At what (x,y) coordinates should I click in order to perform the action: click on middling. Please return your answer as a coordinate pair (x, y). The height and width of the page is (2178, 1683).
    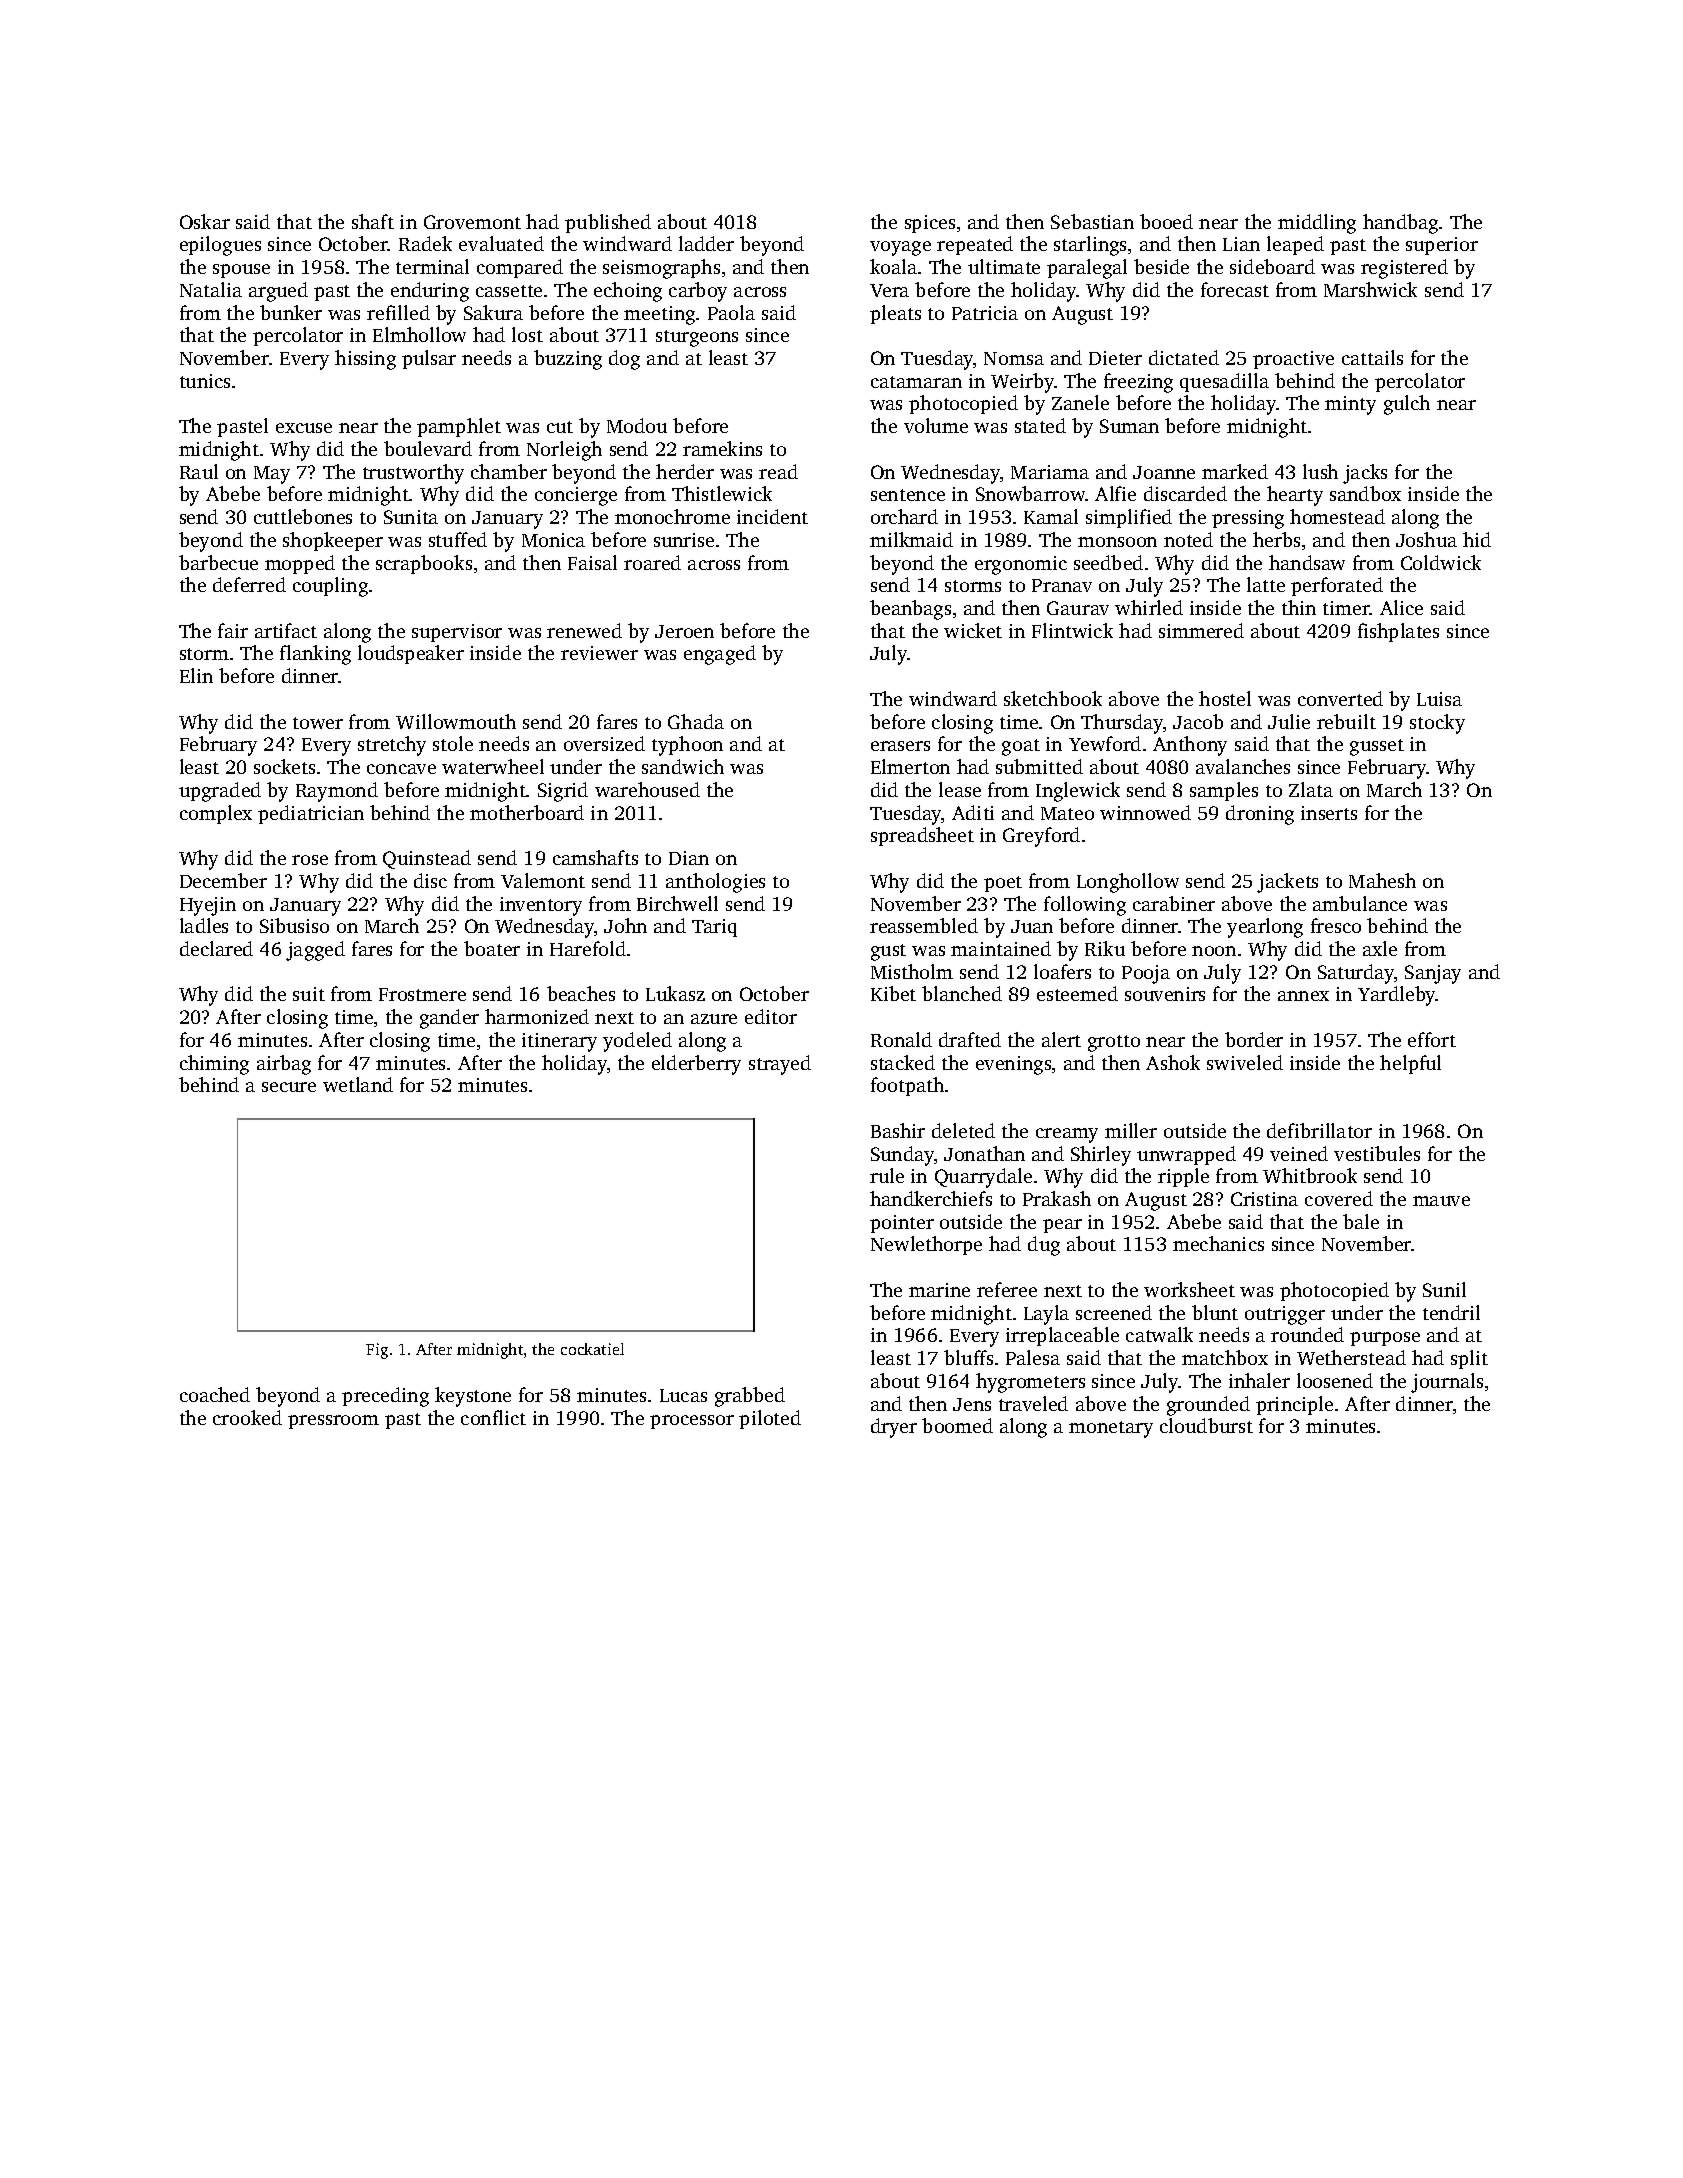
    Looking at the image, I should click on (1317, 224).
